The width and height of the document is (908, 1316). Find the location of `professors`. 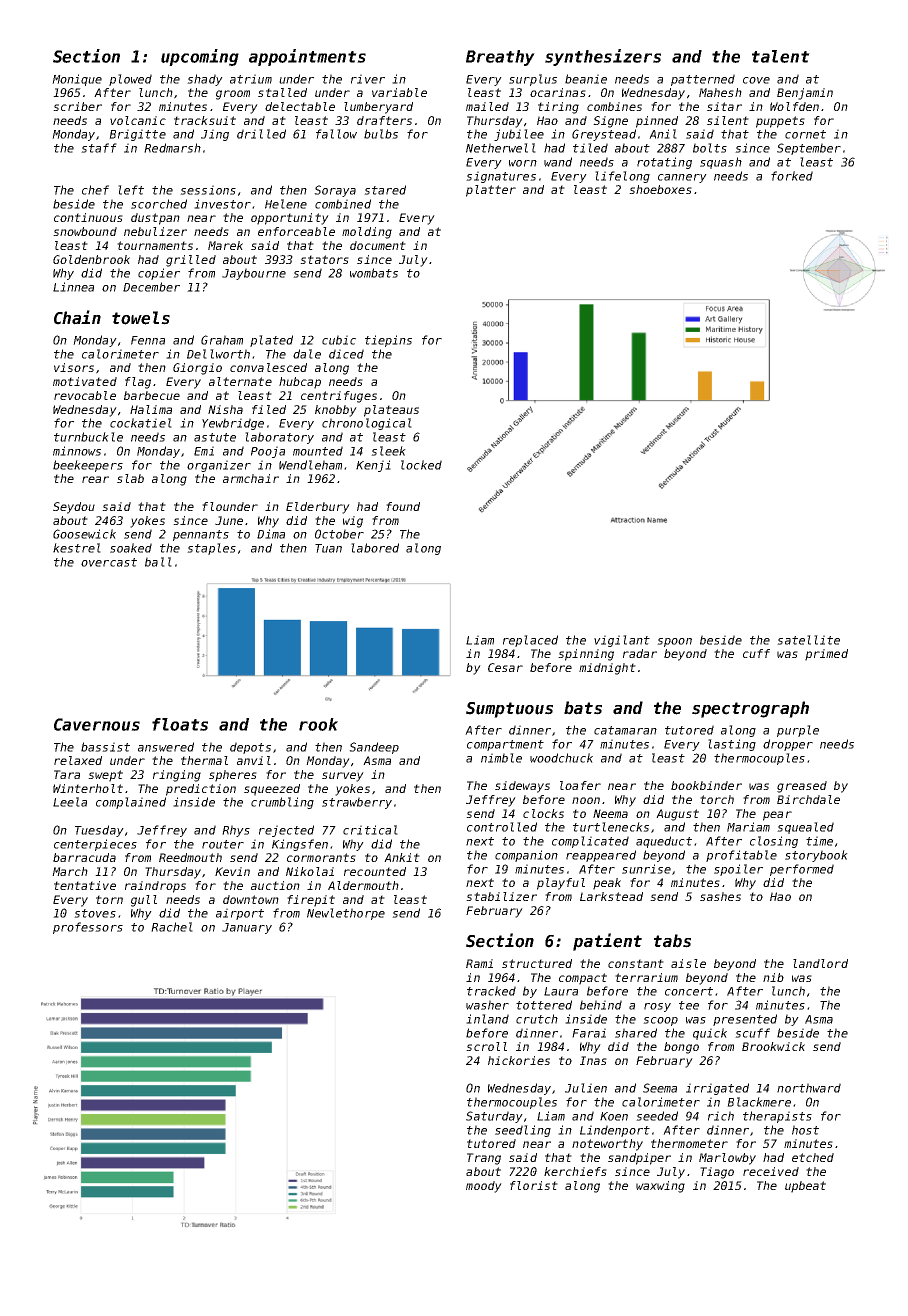

professors is located at coordinates (88, 928).
